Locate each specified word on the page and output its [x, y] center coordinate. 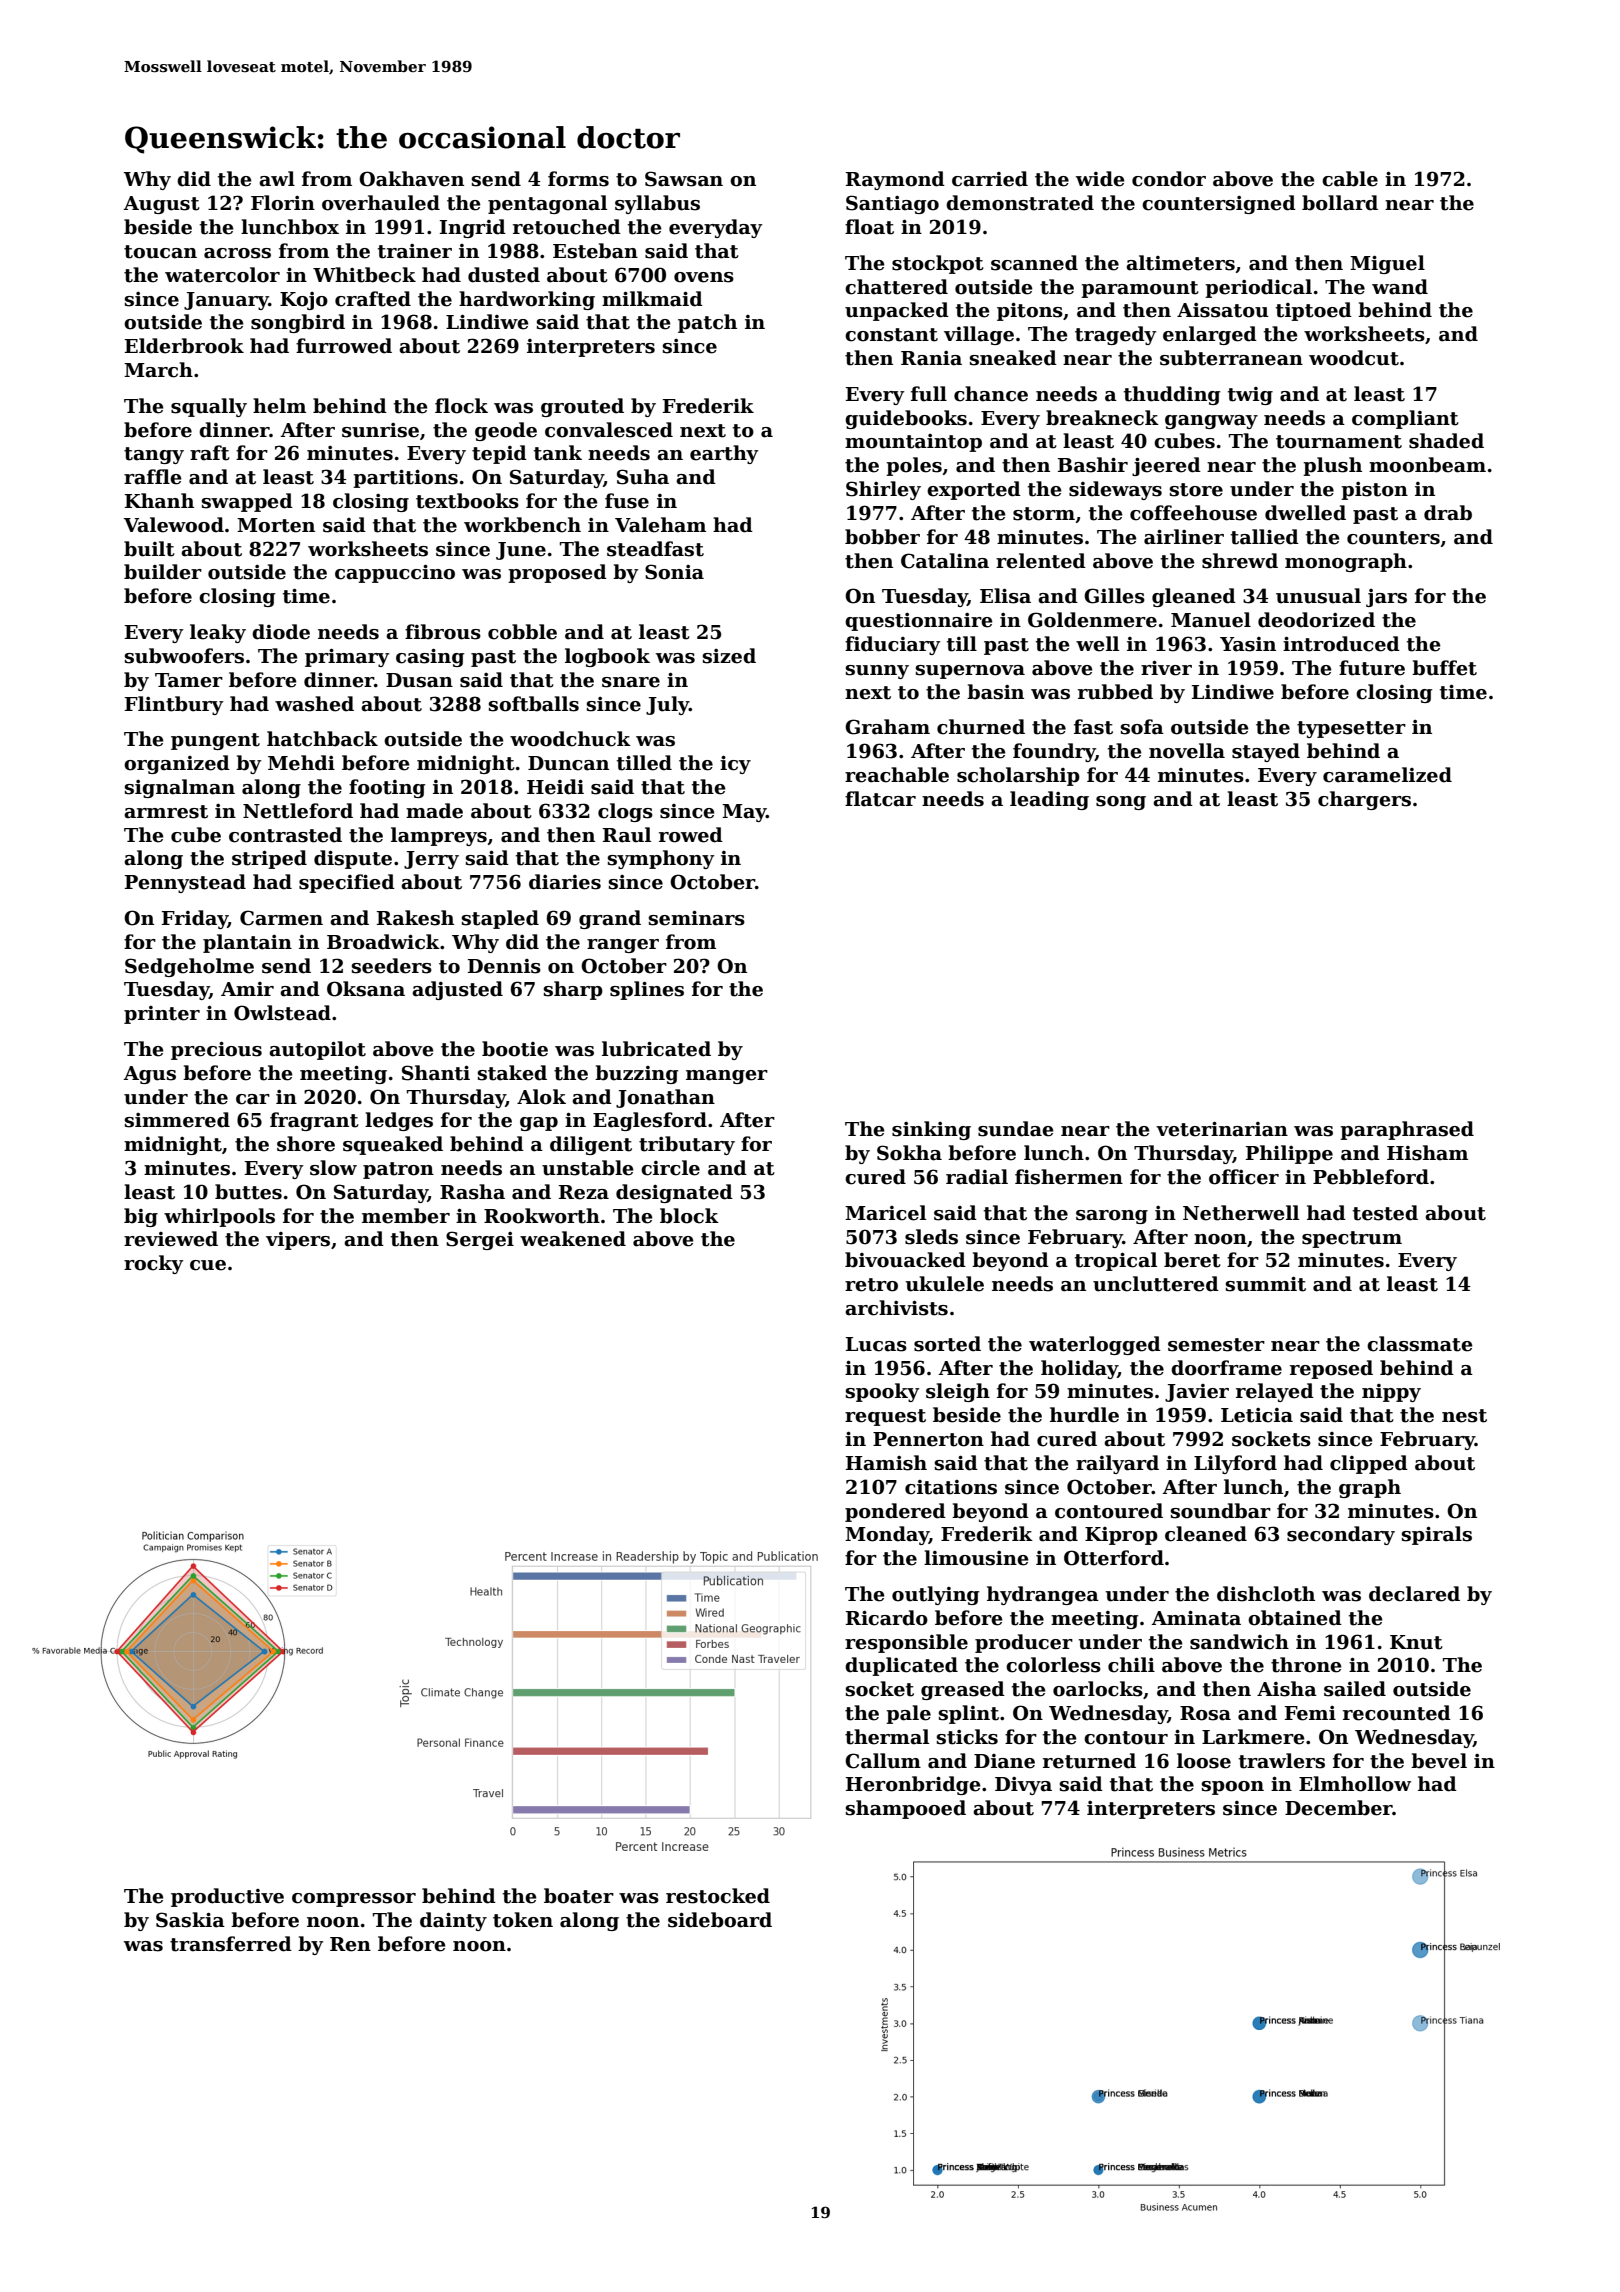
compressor [354, 1900]
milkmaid [652, 299]
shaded [1446, 441]
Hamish [886, 1463]
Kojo [304, 301]
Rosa [1205, 1713]
